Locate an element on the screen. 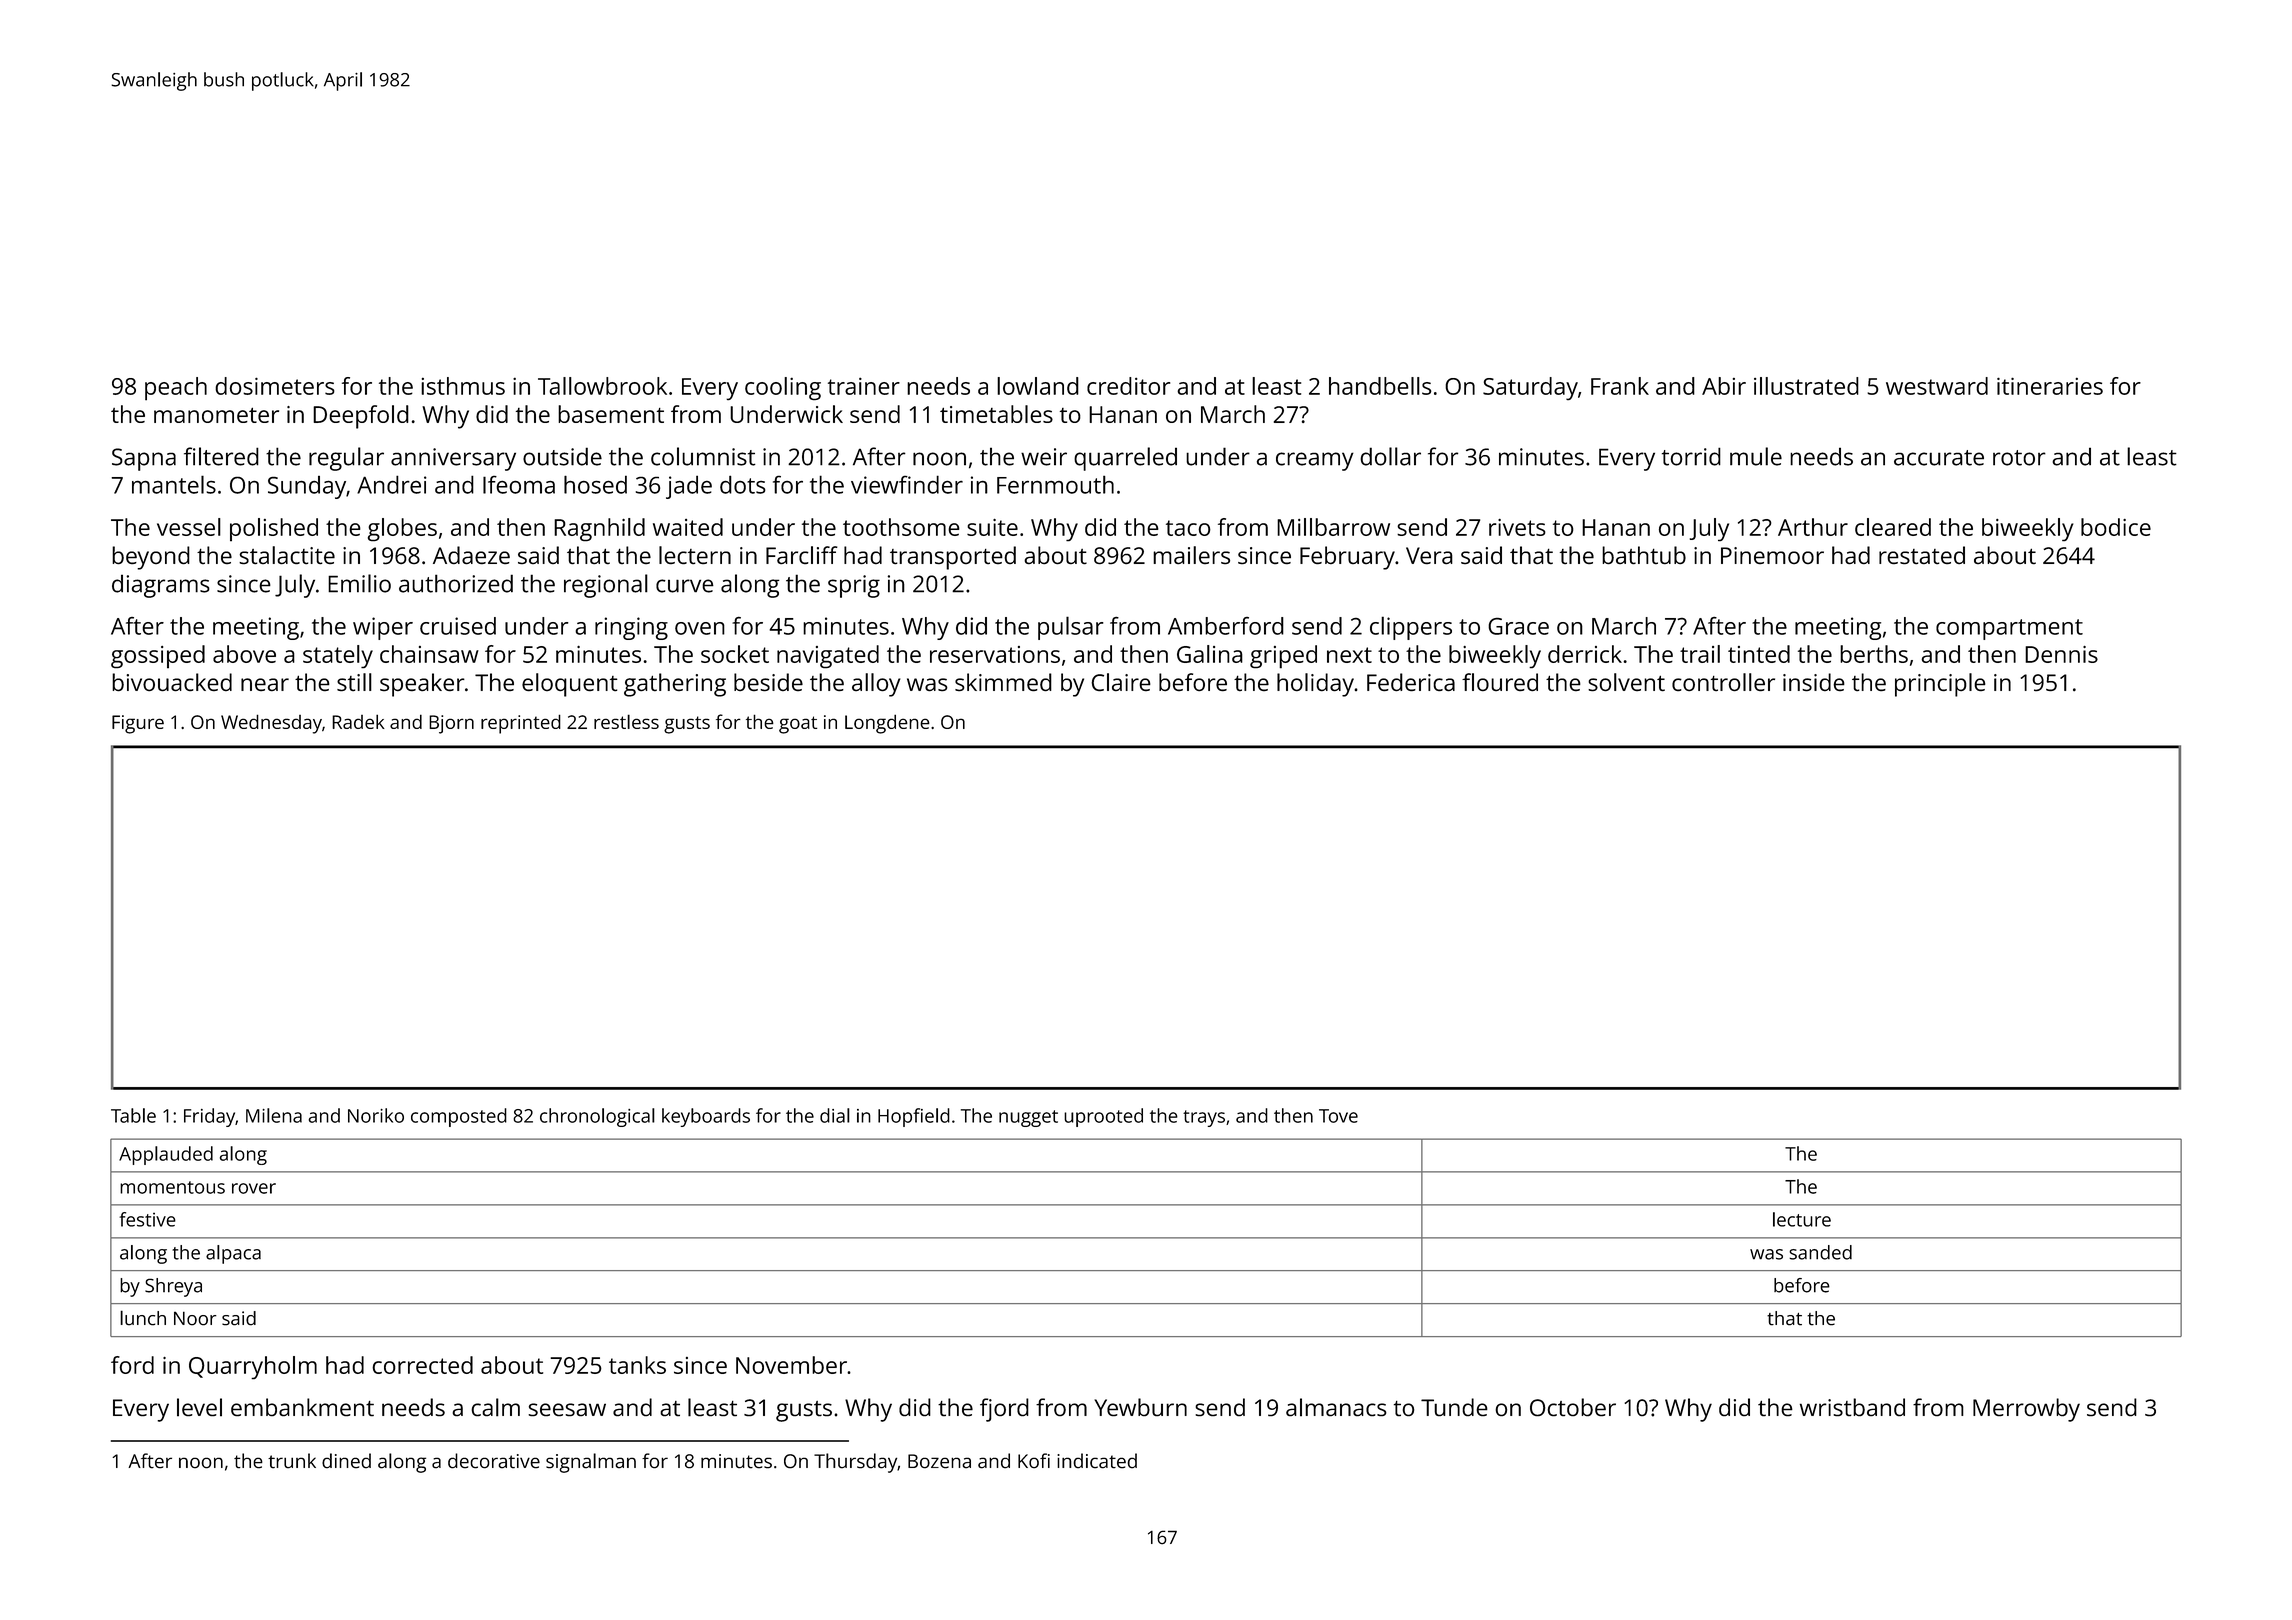 Image resolution: width=2292 pixels, height=1620 pixels. sanded is located at coordinates (1820, 1252).
